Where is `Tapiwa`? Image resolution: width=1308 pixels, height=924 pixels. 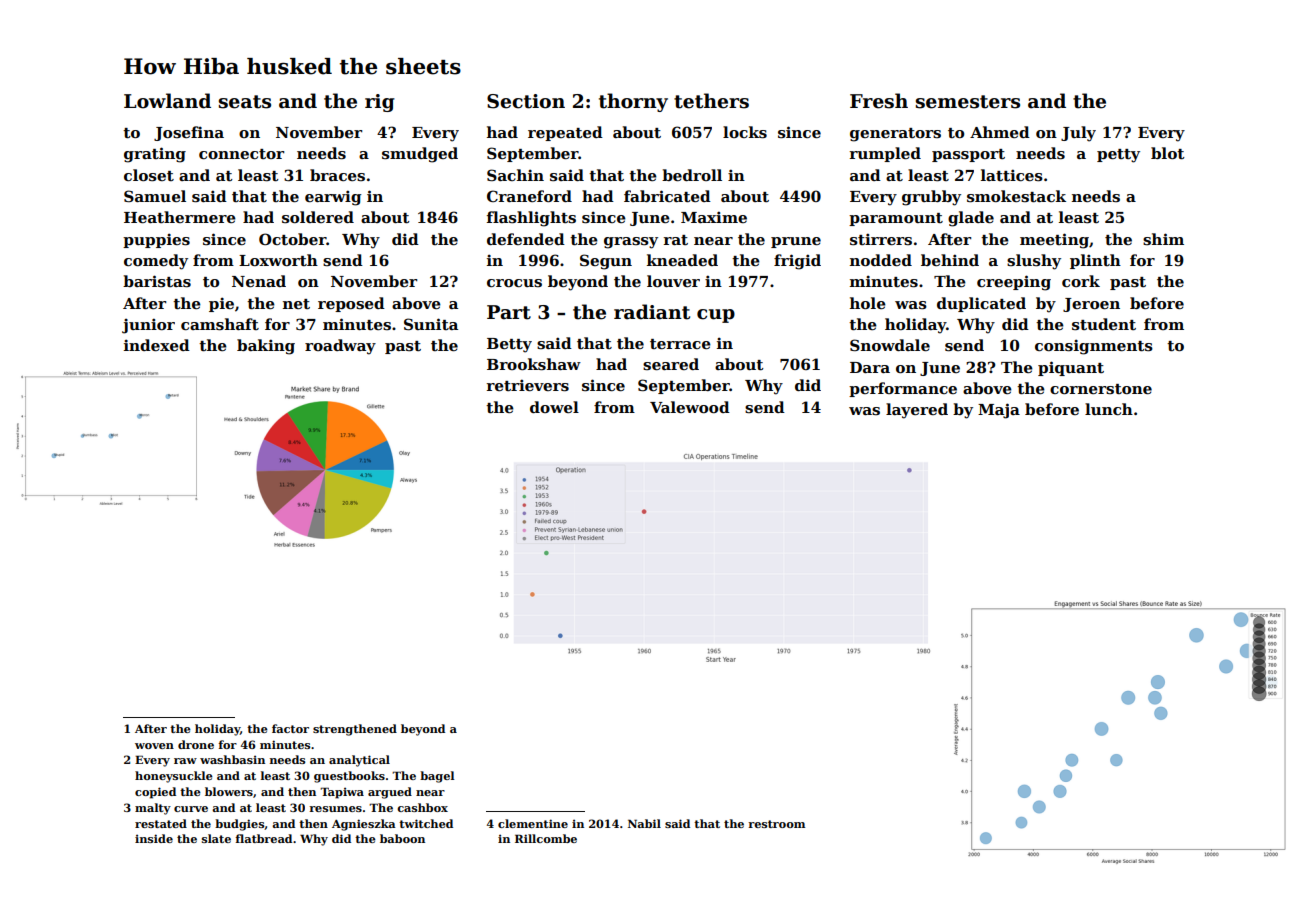
Tapiwa is located at coordinates (342, 793).
